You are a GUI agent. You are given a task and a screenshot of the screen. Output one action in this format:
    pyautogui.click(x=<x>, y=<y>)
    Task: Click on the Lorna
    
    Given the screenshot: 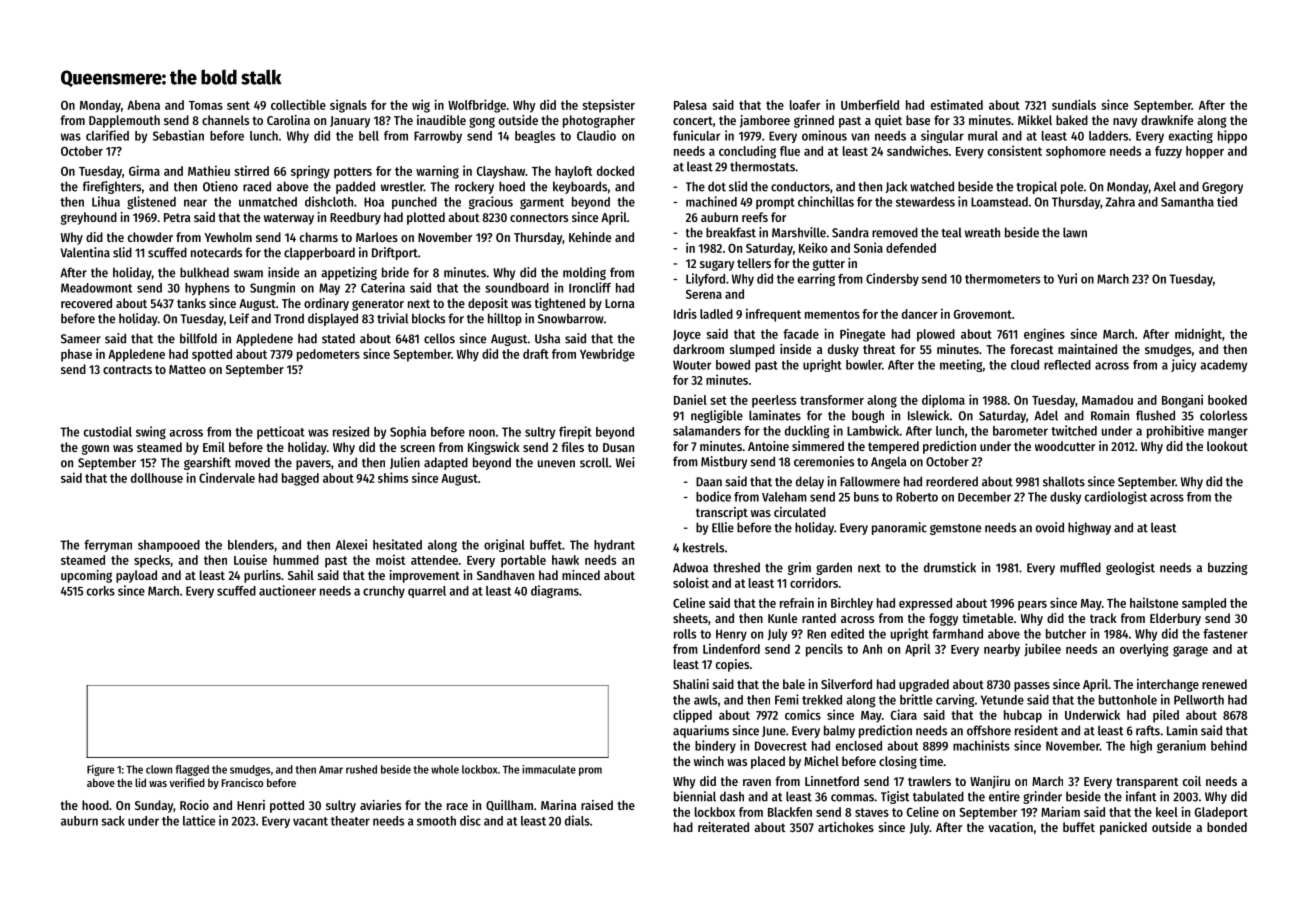 What is the action you would take?
    pyautogui.click(x=620, y=303)
